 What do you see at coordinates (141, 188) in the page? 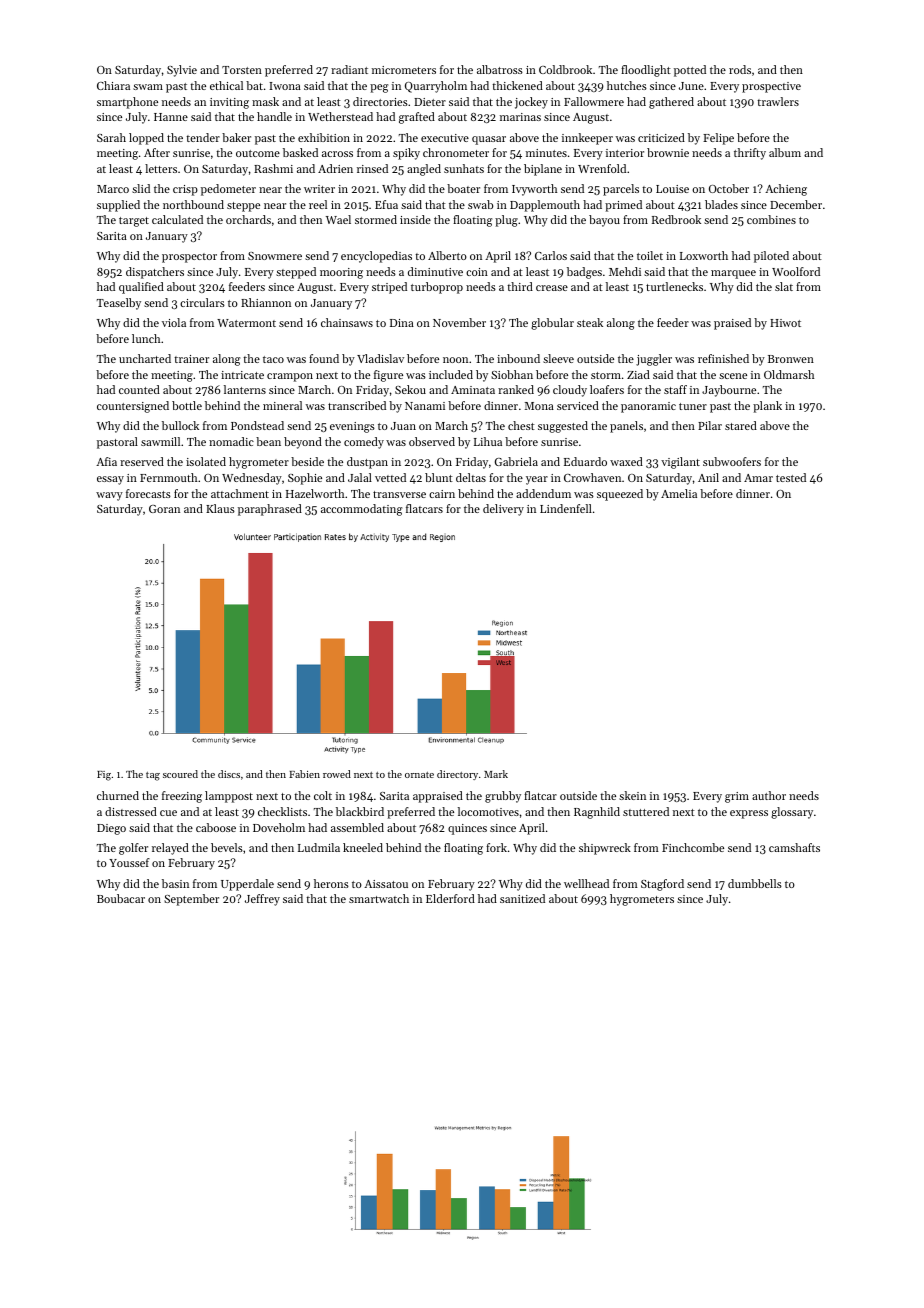
I see `slid` at bounding box center [141, 188].
